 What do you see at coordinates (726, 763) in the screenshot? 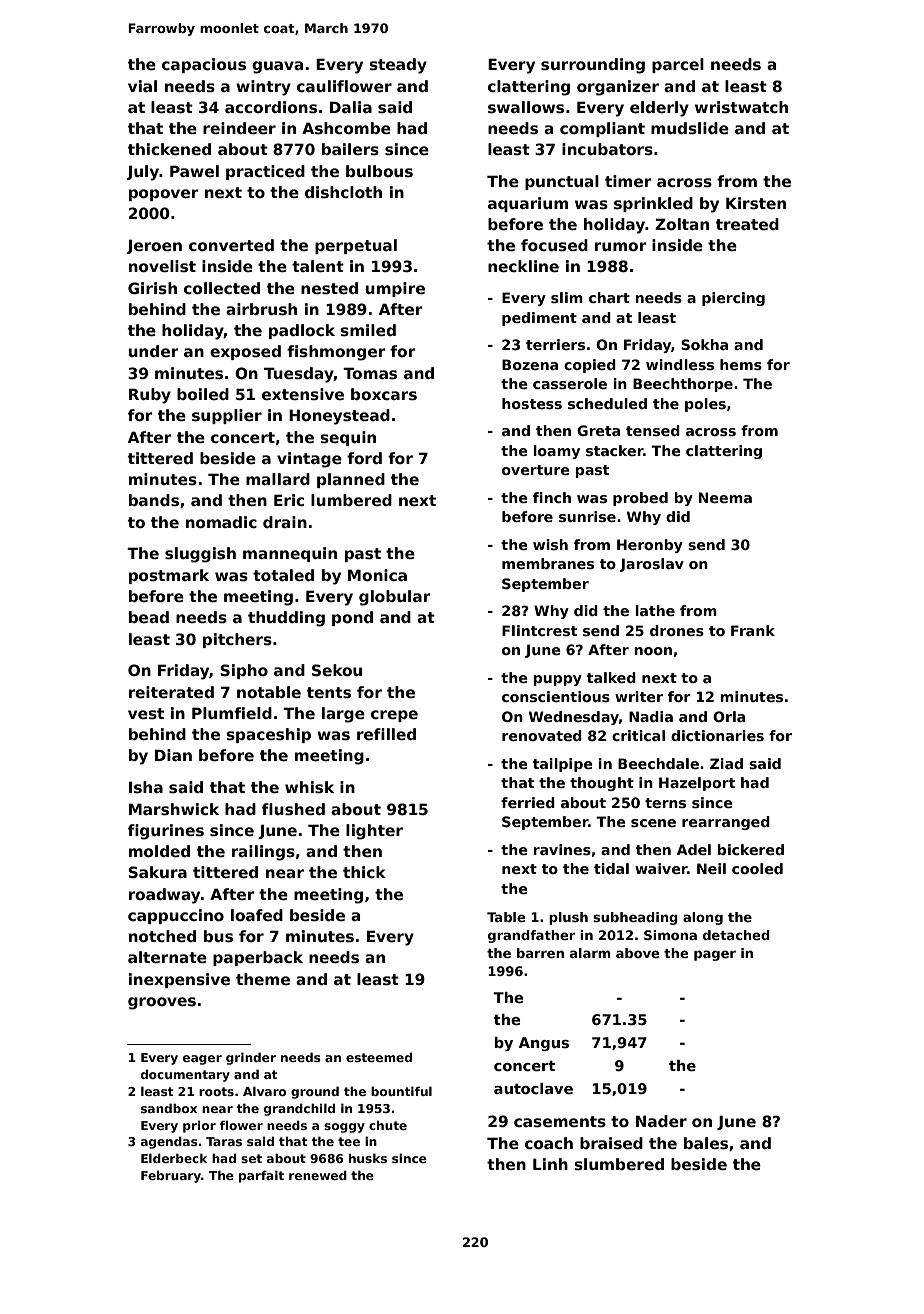
I see `Ziad` at bounding box center [726, 763].
